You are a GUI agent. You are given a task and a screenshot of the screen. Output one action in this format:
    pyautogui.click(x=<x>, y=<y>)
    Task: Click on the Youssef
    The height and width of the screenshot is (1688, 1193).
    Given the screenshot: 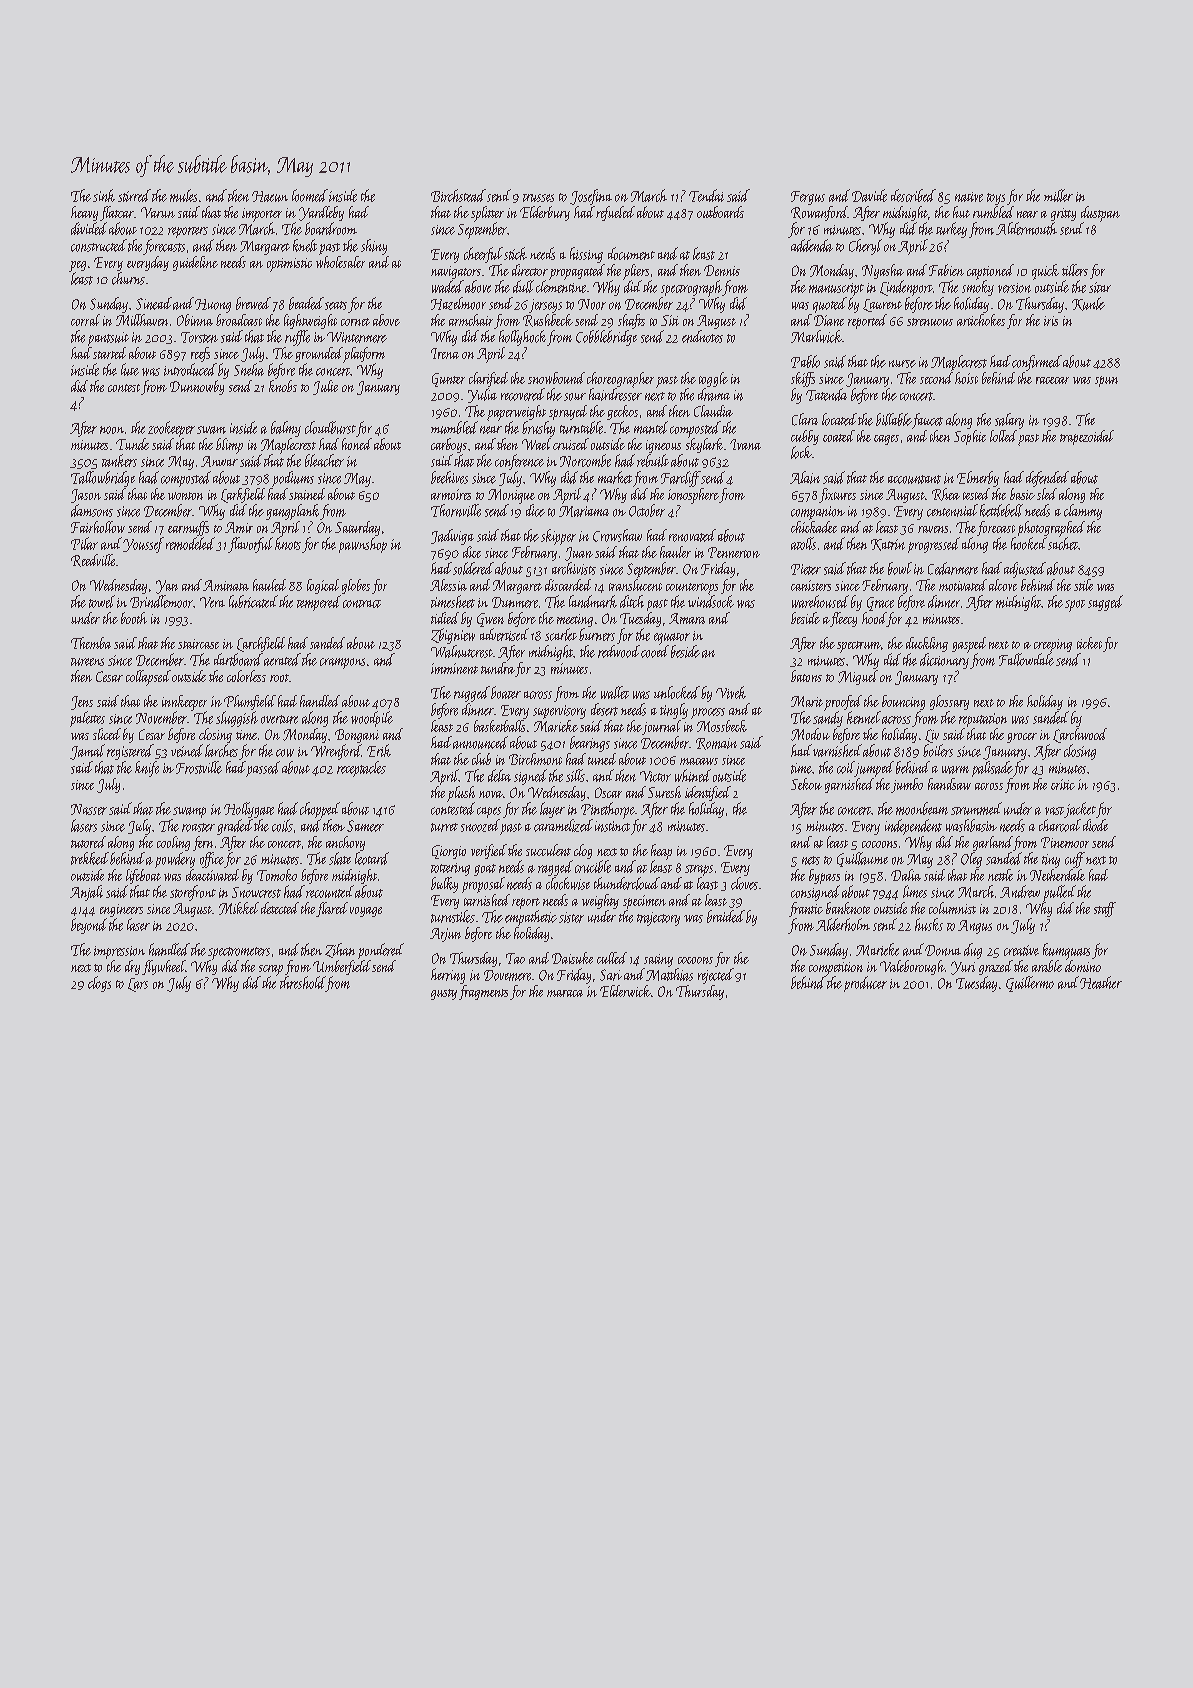 What is the action you would take?
    pyautogui.click(x=143, y=545)
